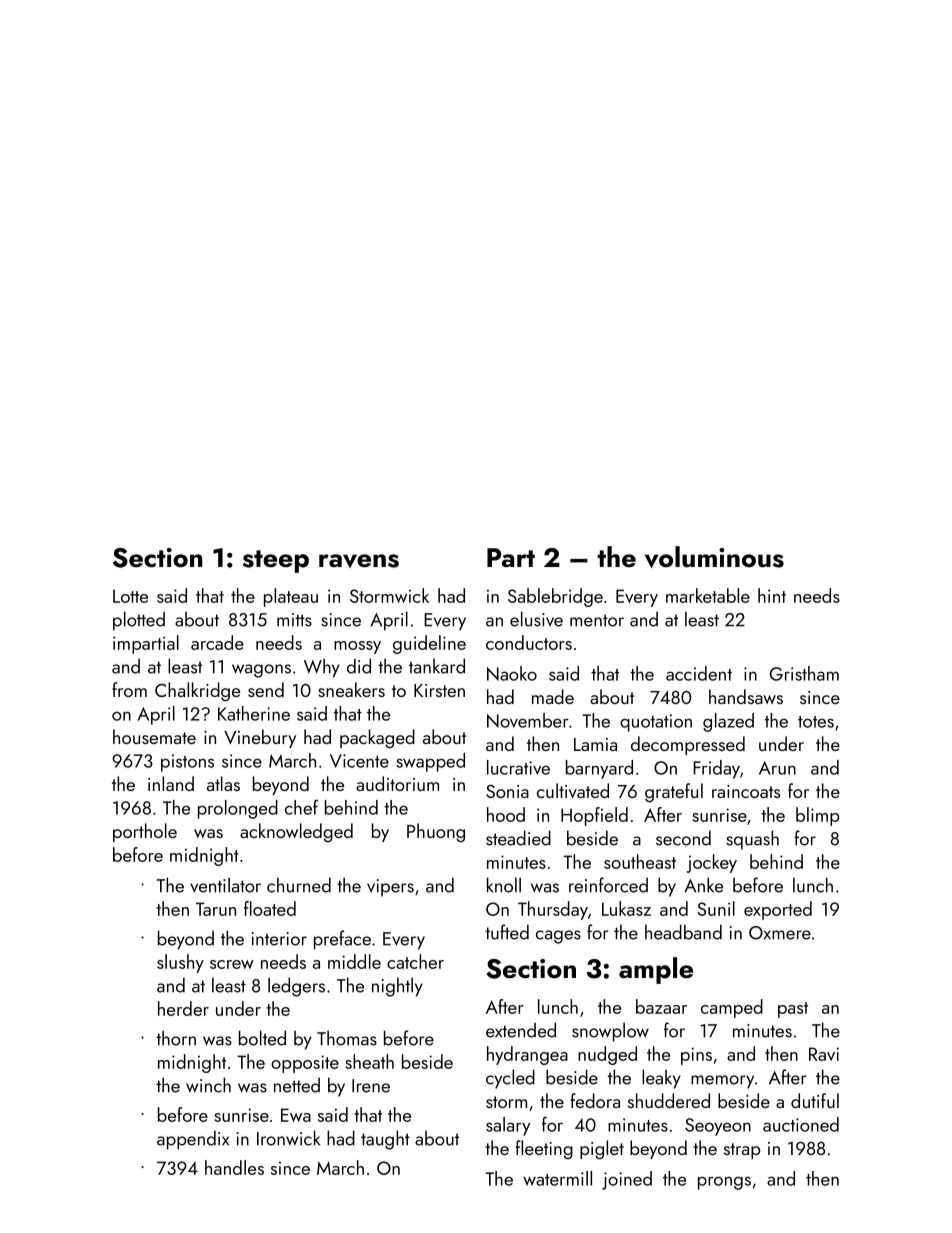  What do you see at coordinates (129, 689) in the image?
I see `from` at bounding box center [129, 689].
